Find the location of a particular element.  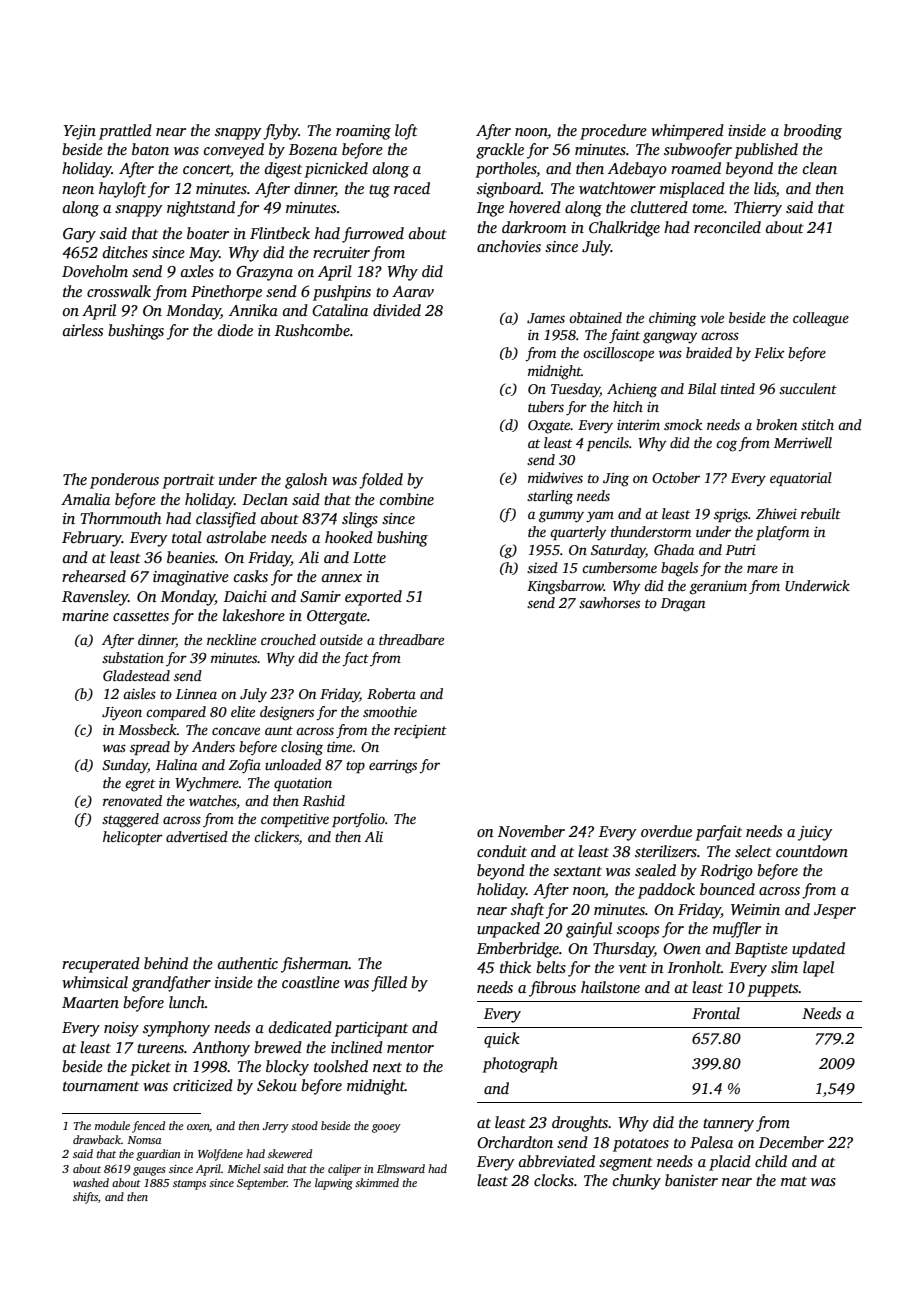

shifts is located at coordinates (85, 1198).
